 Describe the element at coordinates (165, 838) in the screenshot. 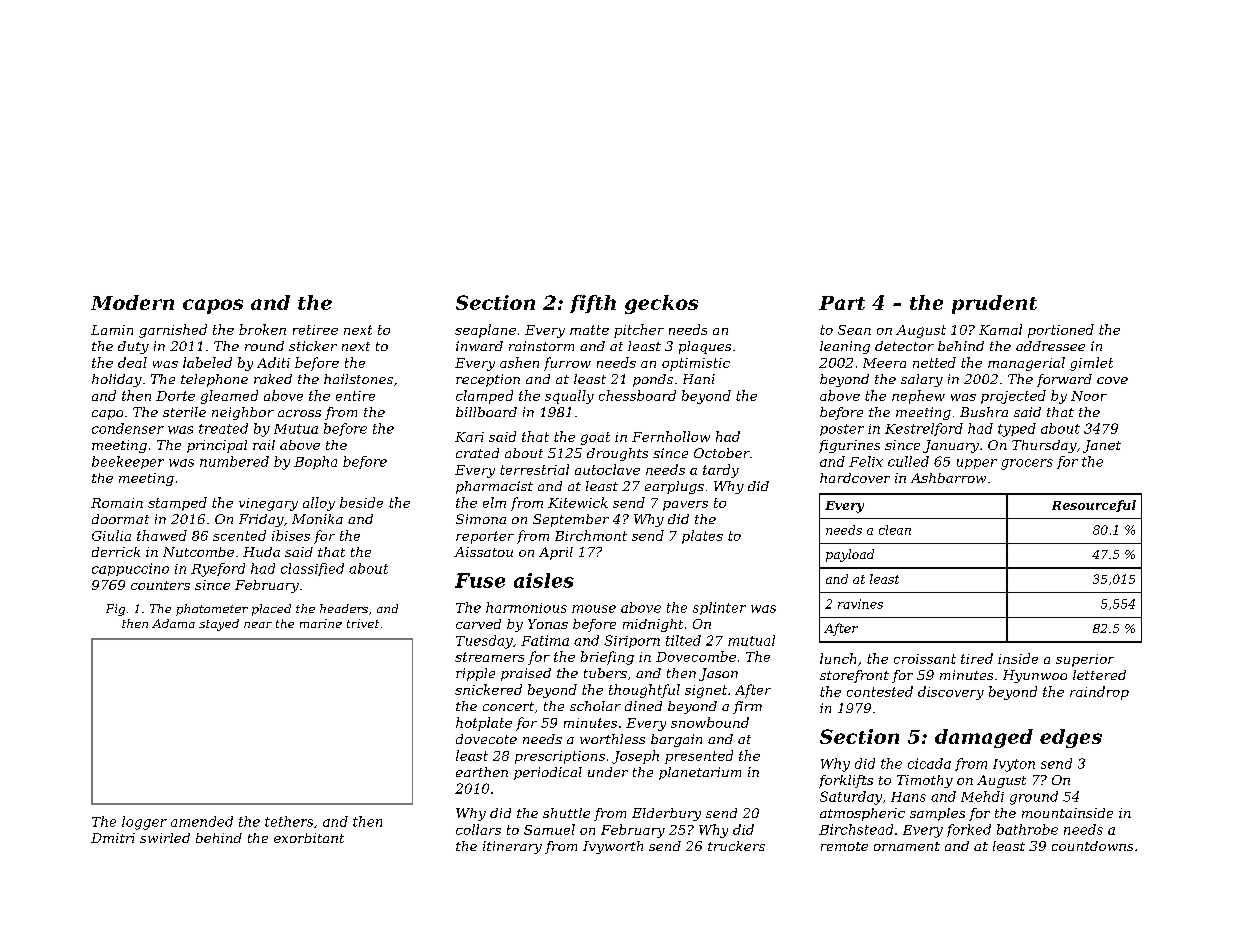

I see `swirled` at that location.
